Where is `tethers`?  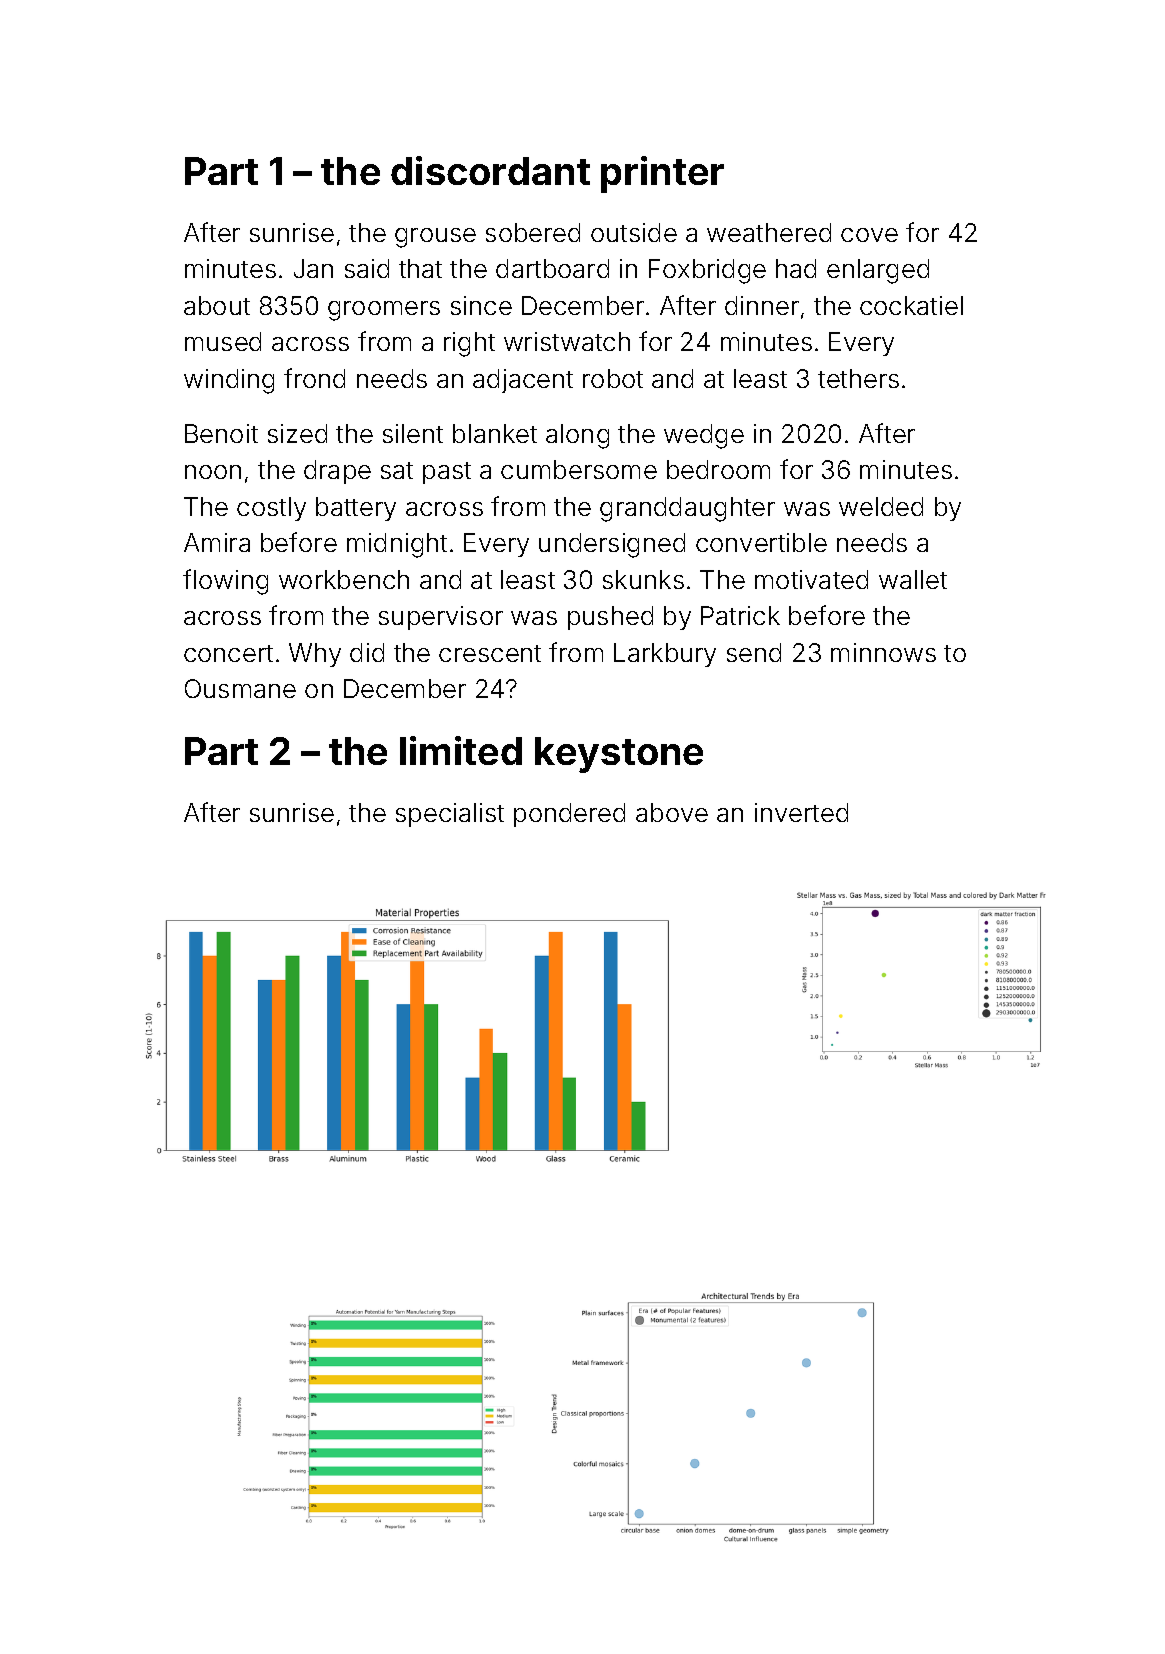 tethers is located at coordinates (858, 378).
